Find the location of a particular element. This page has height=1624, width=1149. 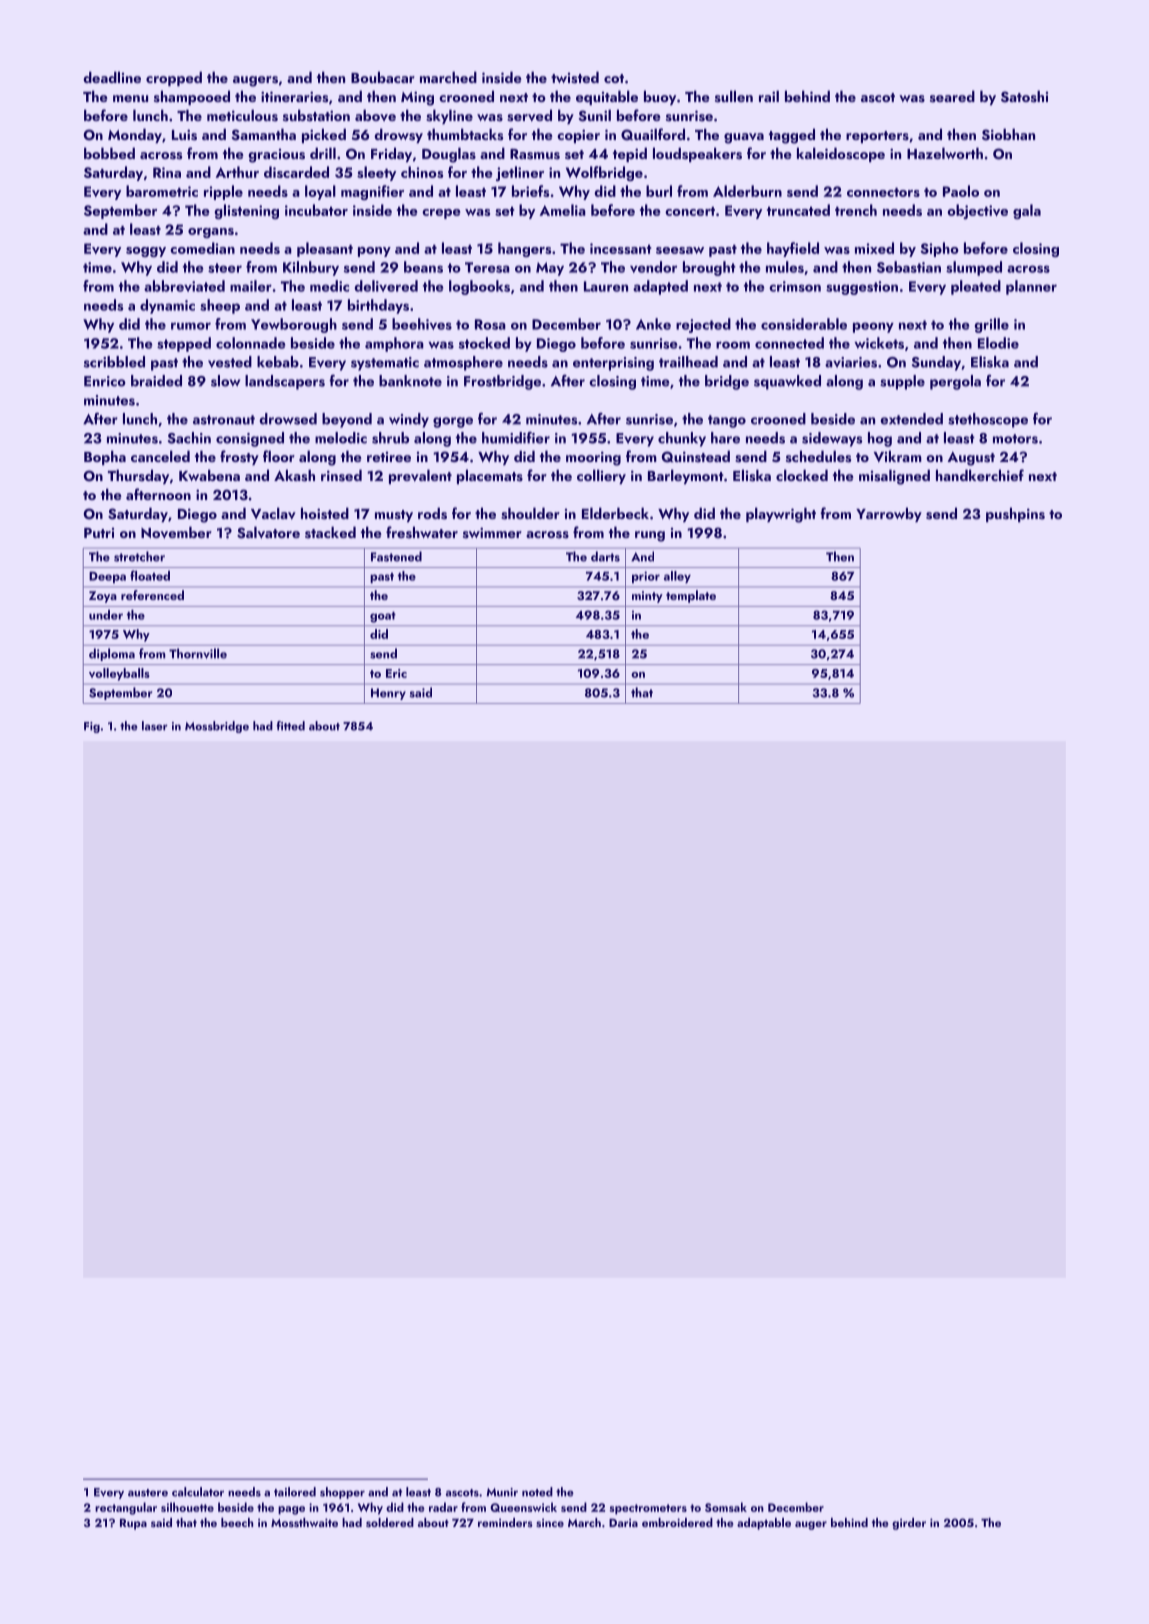

noted is located at coordinates (537, 1492).
